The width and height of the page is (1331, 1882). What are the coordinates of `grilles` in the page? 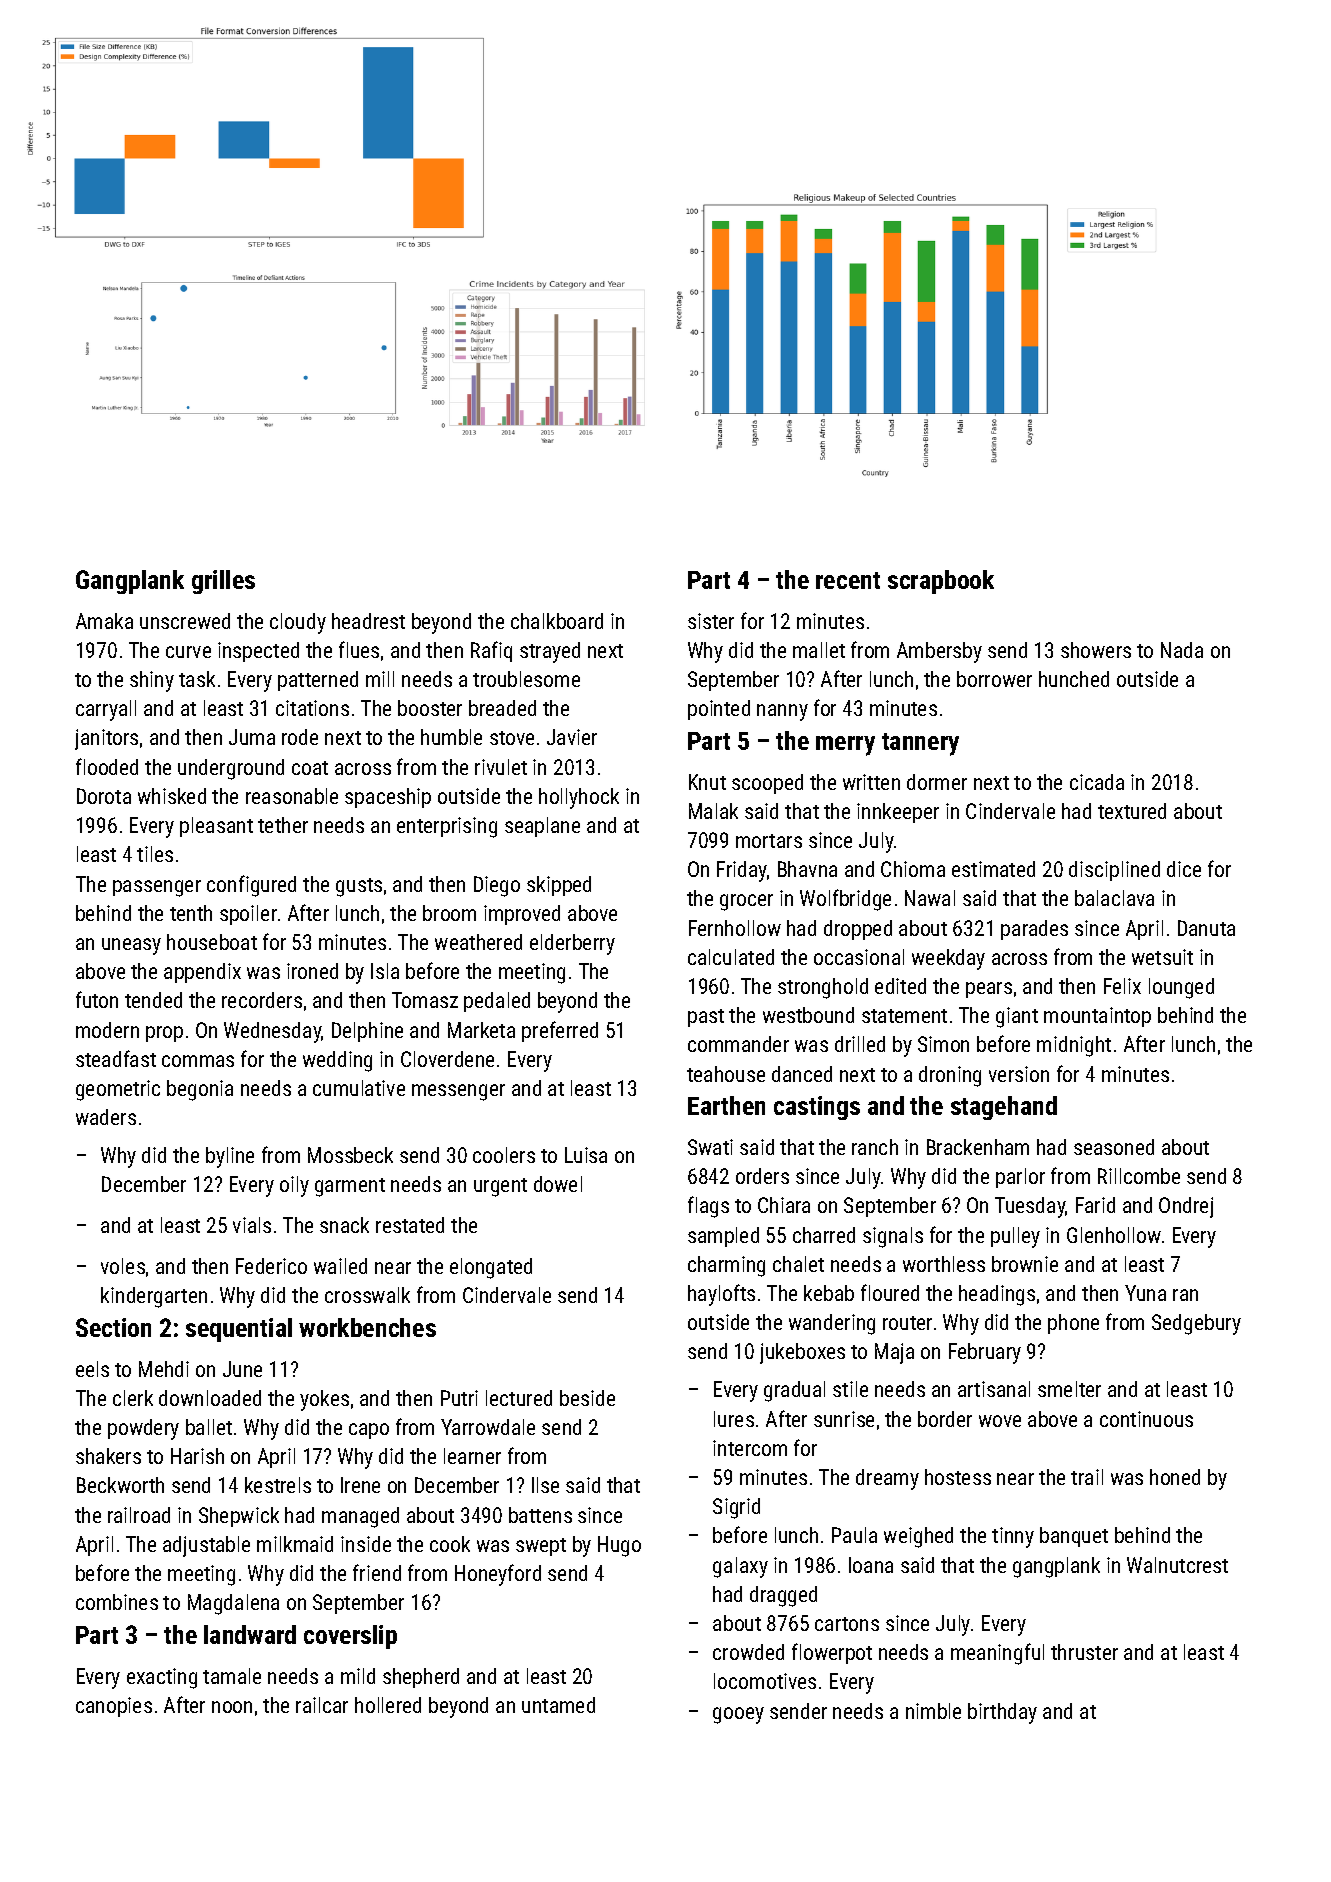 It's located at (223, 582).
